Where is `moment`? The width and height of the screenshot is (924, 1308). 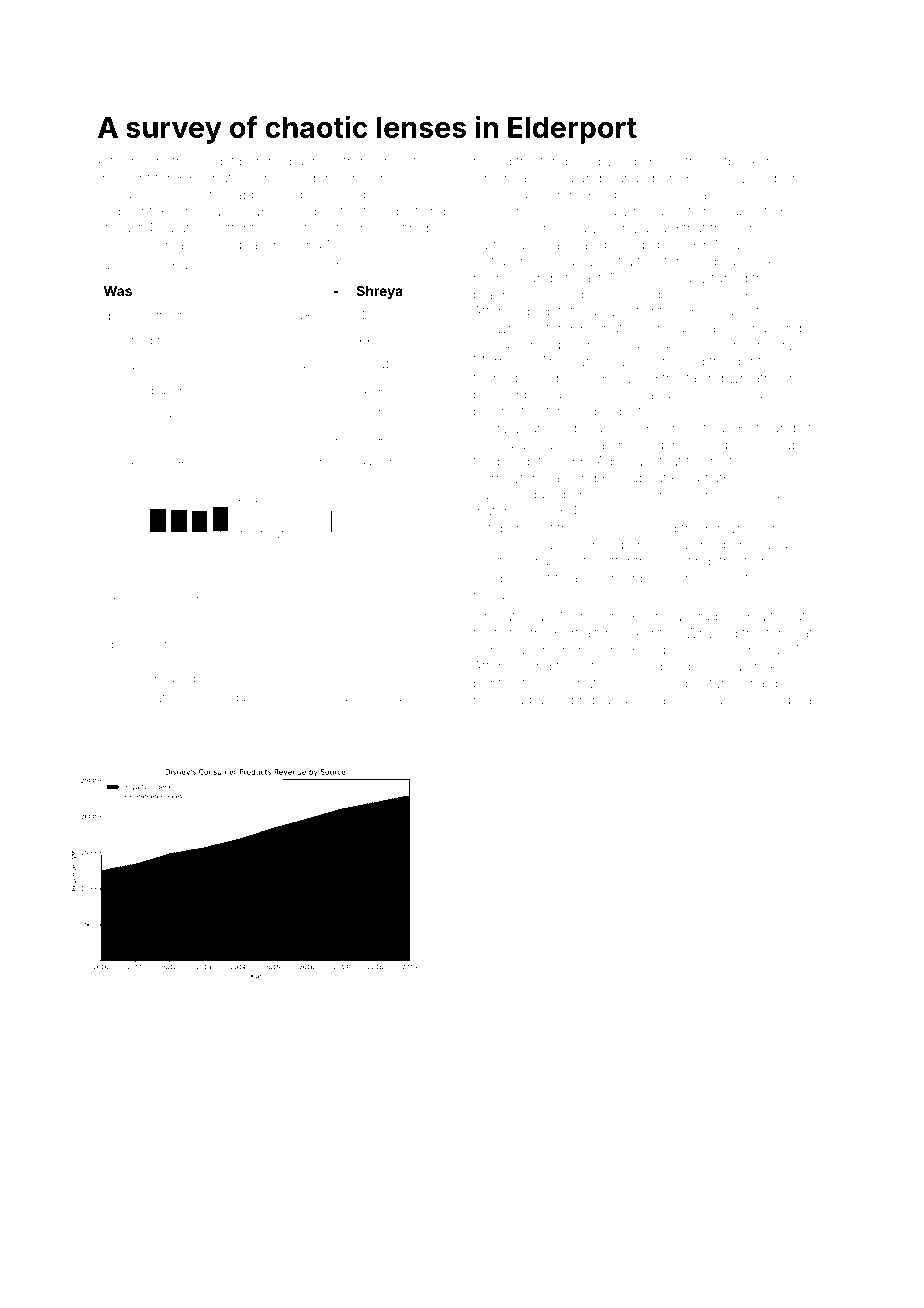 moment is located at coordinates (124, 178).
